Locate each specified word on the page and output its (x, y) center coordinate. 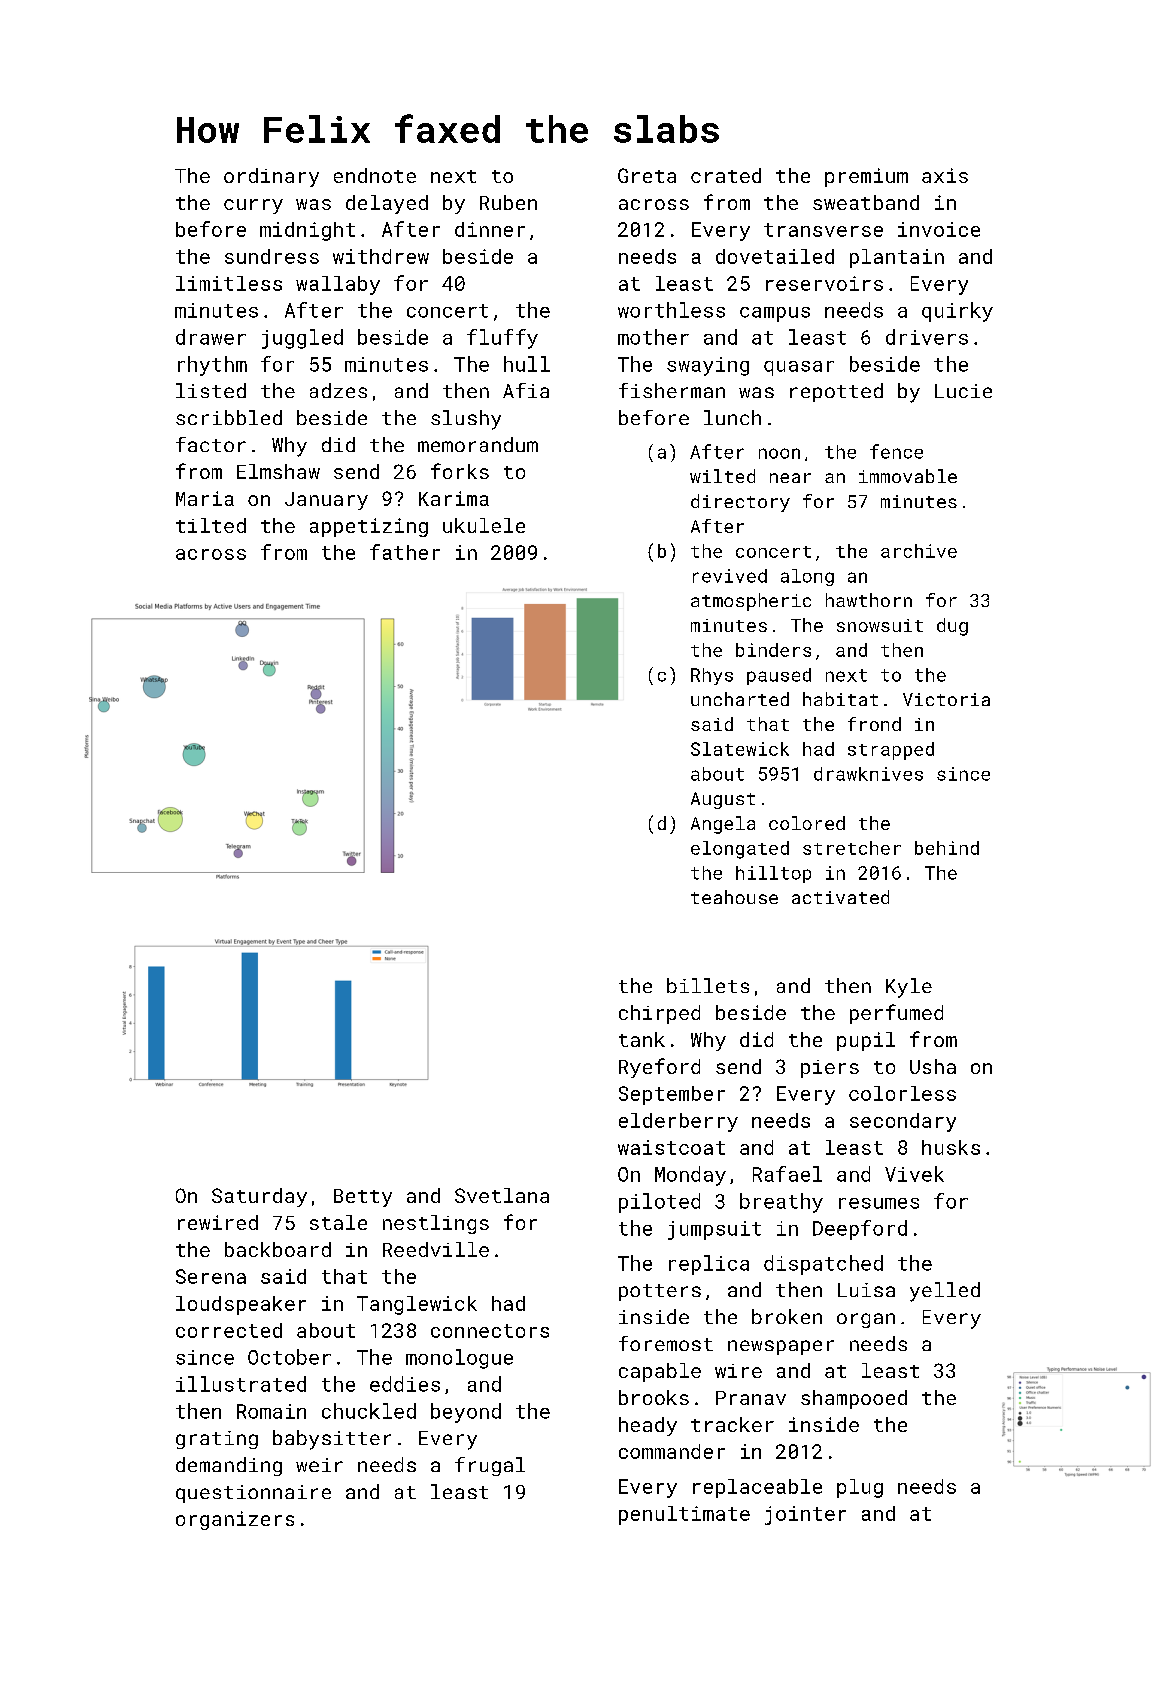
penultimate (684, 1515)
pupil (866, 1041)
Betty (363, 1198)
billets (708, 985)
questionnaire (253, 1494)
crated (726, 175)
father (405, 552)
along (807, 577)
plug (860, 1488)
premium (866, 177)
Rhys (712, 676)
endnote (375, 175)
